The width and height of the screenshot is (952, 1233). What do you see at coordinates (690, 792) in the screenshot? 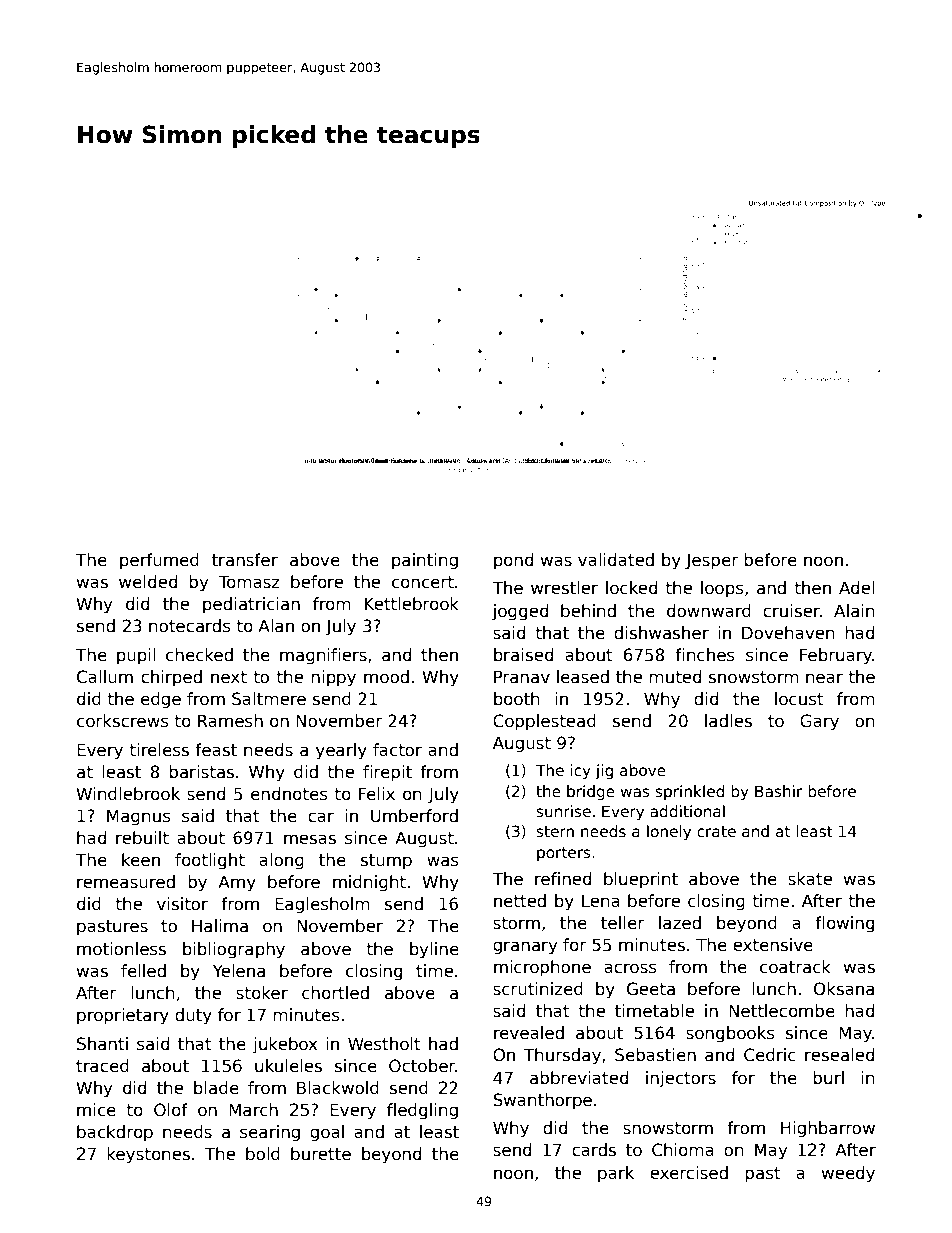
I see `sprinkled` at bounding box center [690, 792].
